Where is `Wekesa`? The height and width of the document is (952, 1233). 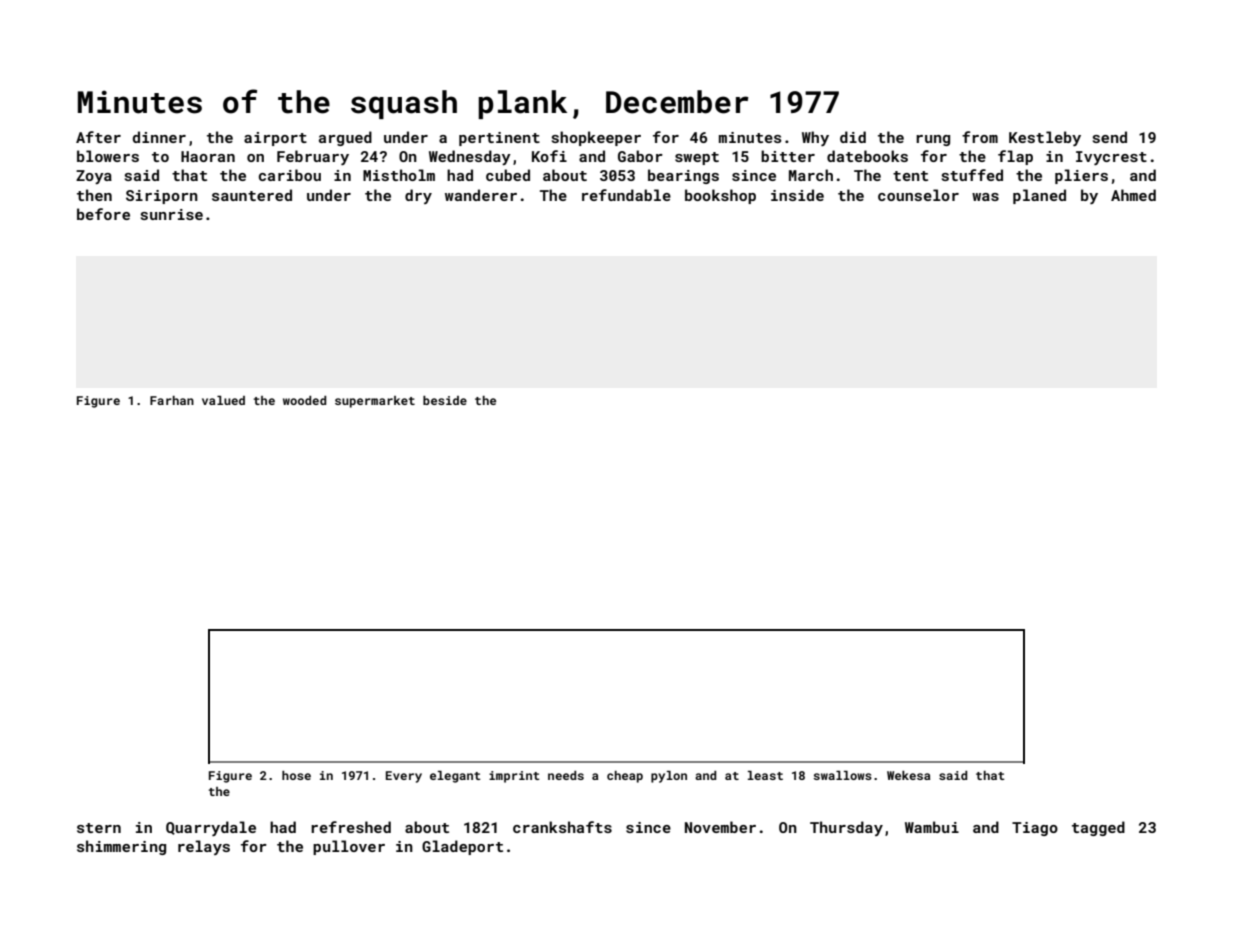
Wekesa is located at coordinates (908, 775).
